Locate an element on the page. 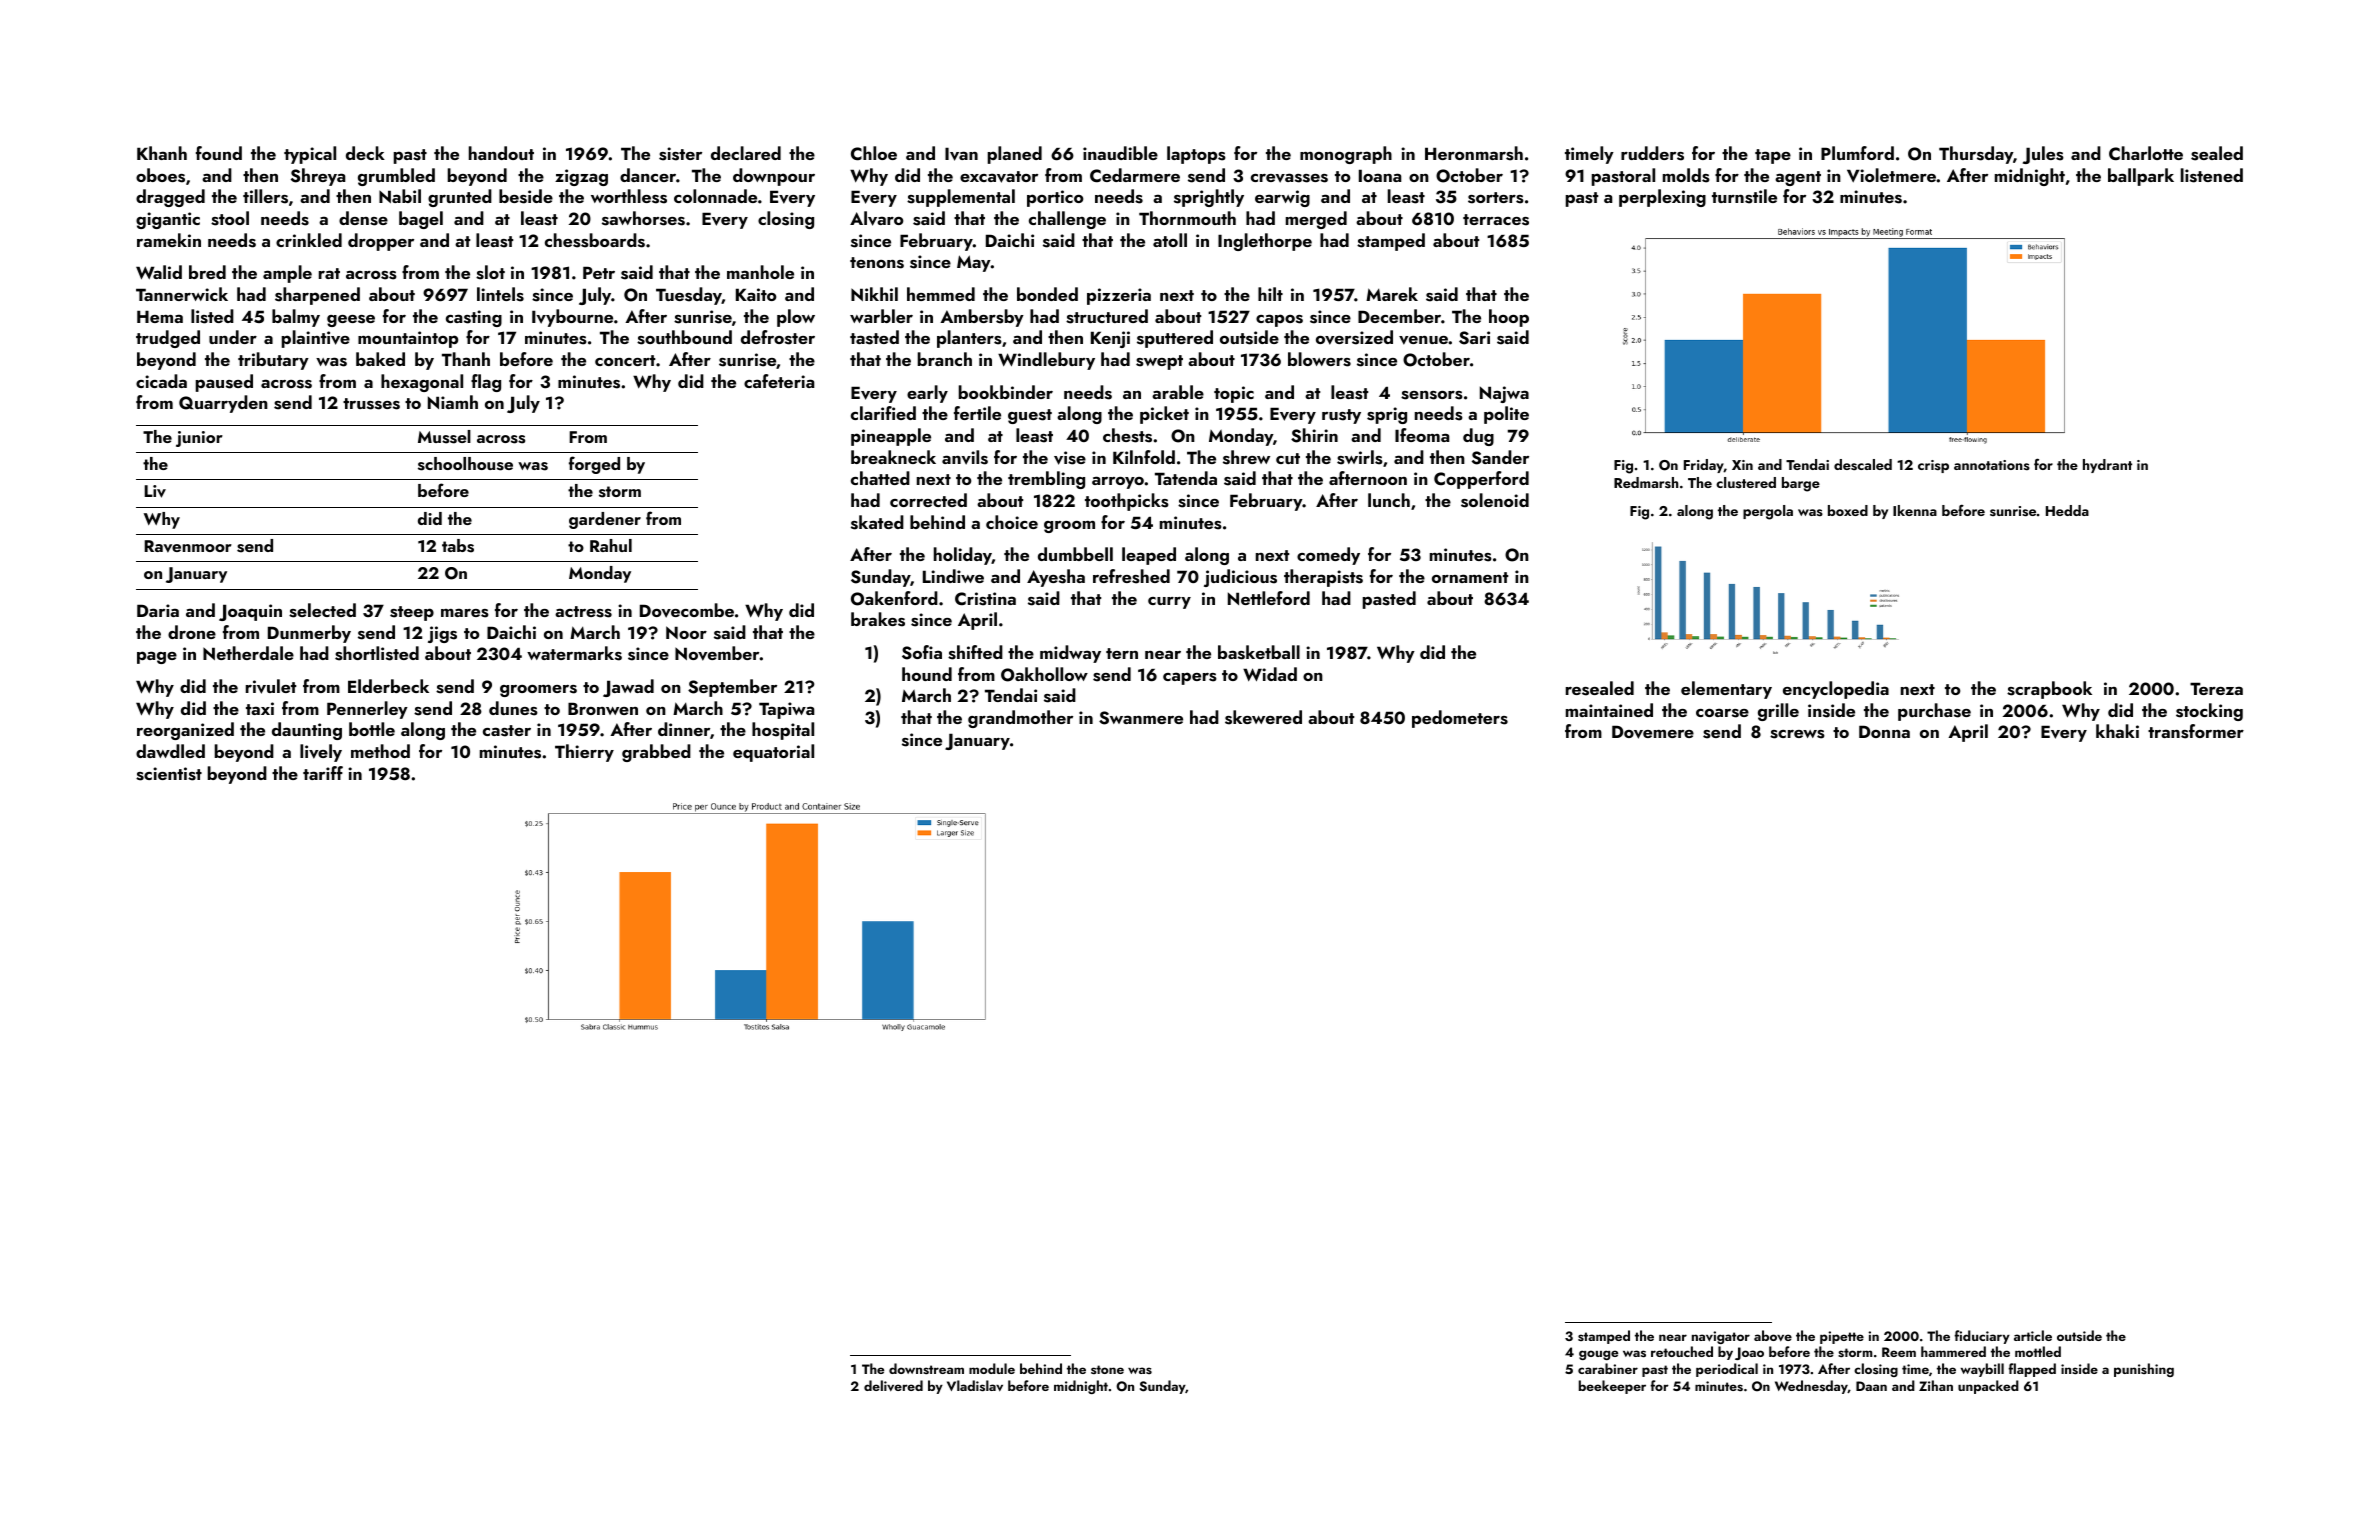  retouched is located at coordinates (1682, 1351).
